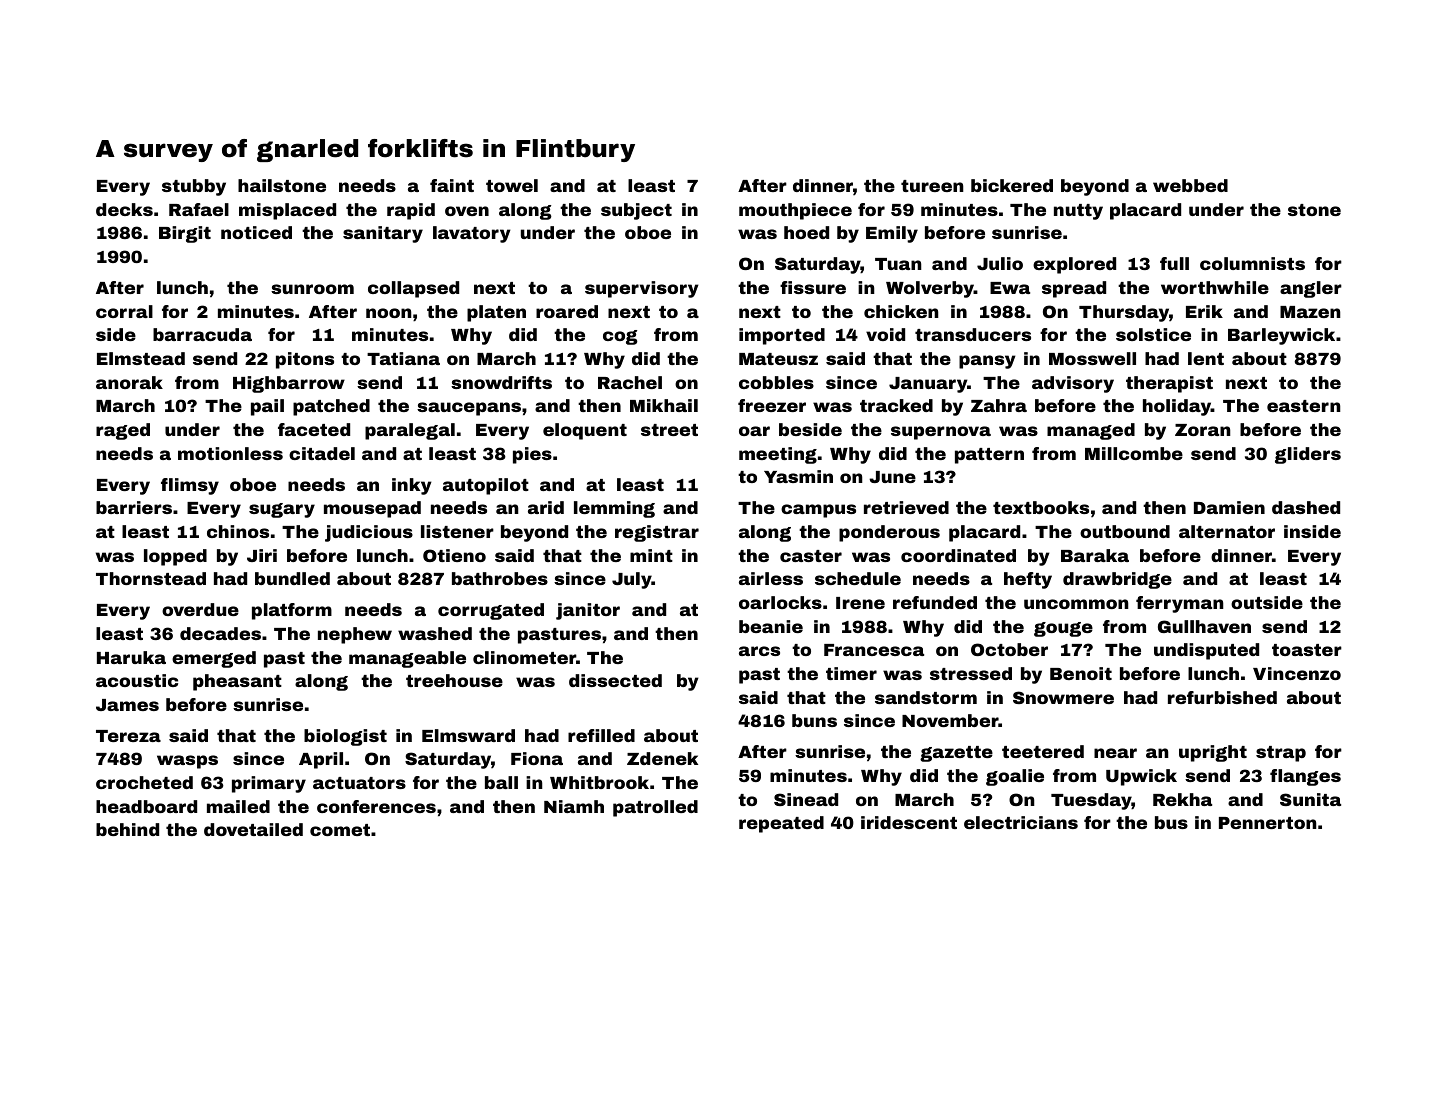 This screenshot has height=1110, width=1437. What do you see at coordinates (1308, 455) in the screenshot?
I see `gliders` at bounding box center [1308, 455].
